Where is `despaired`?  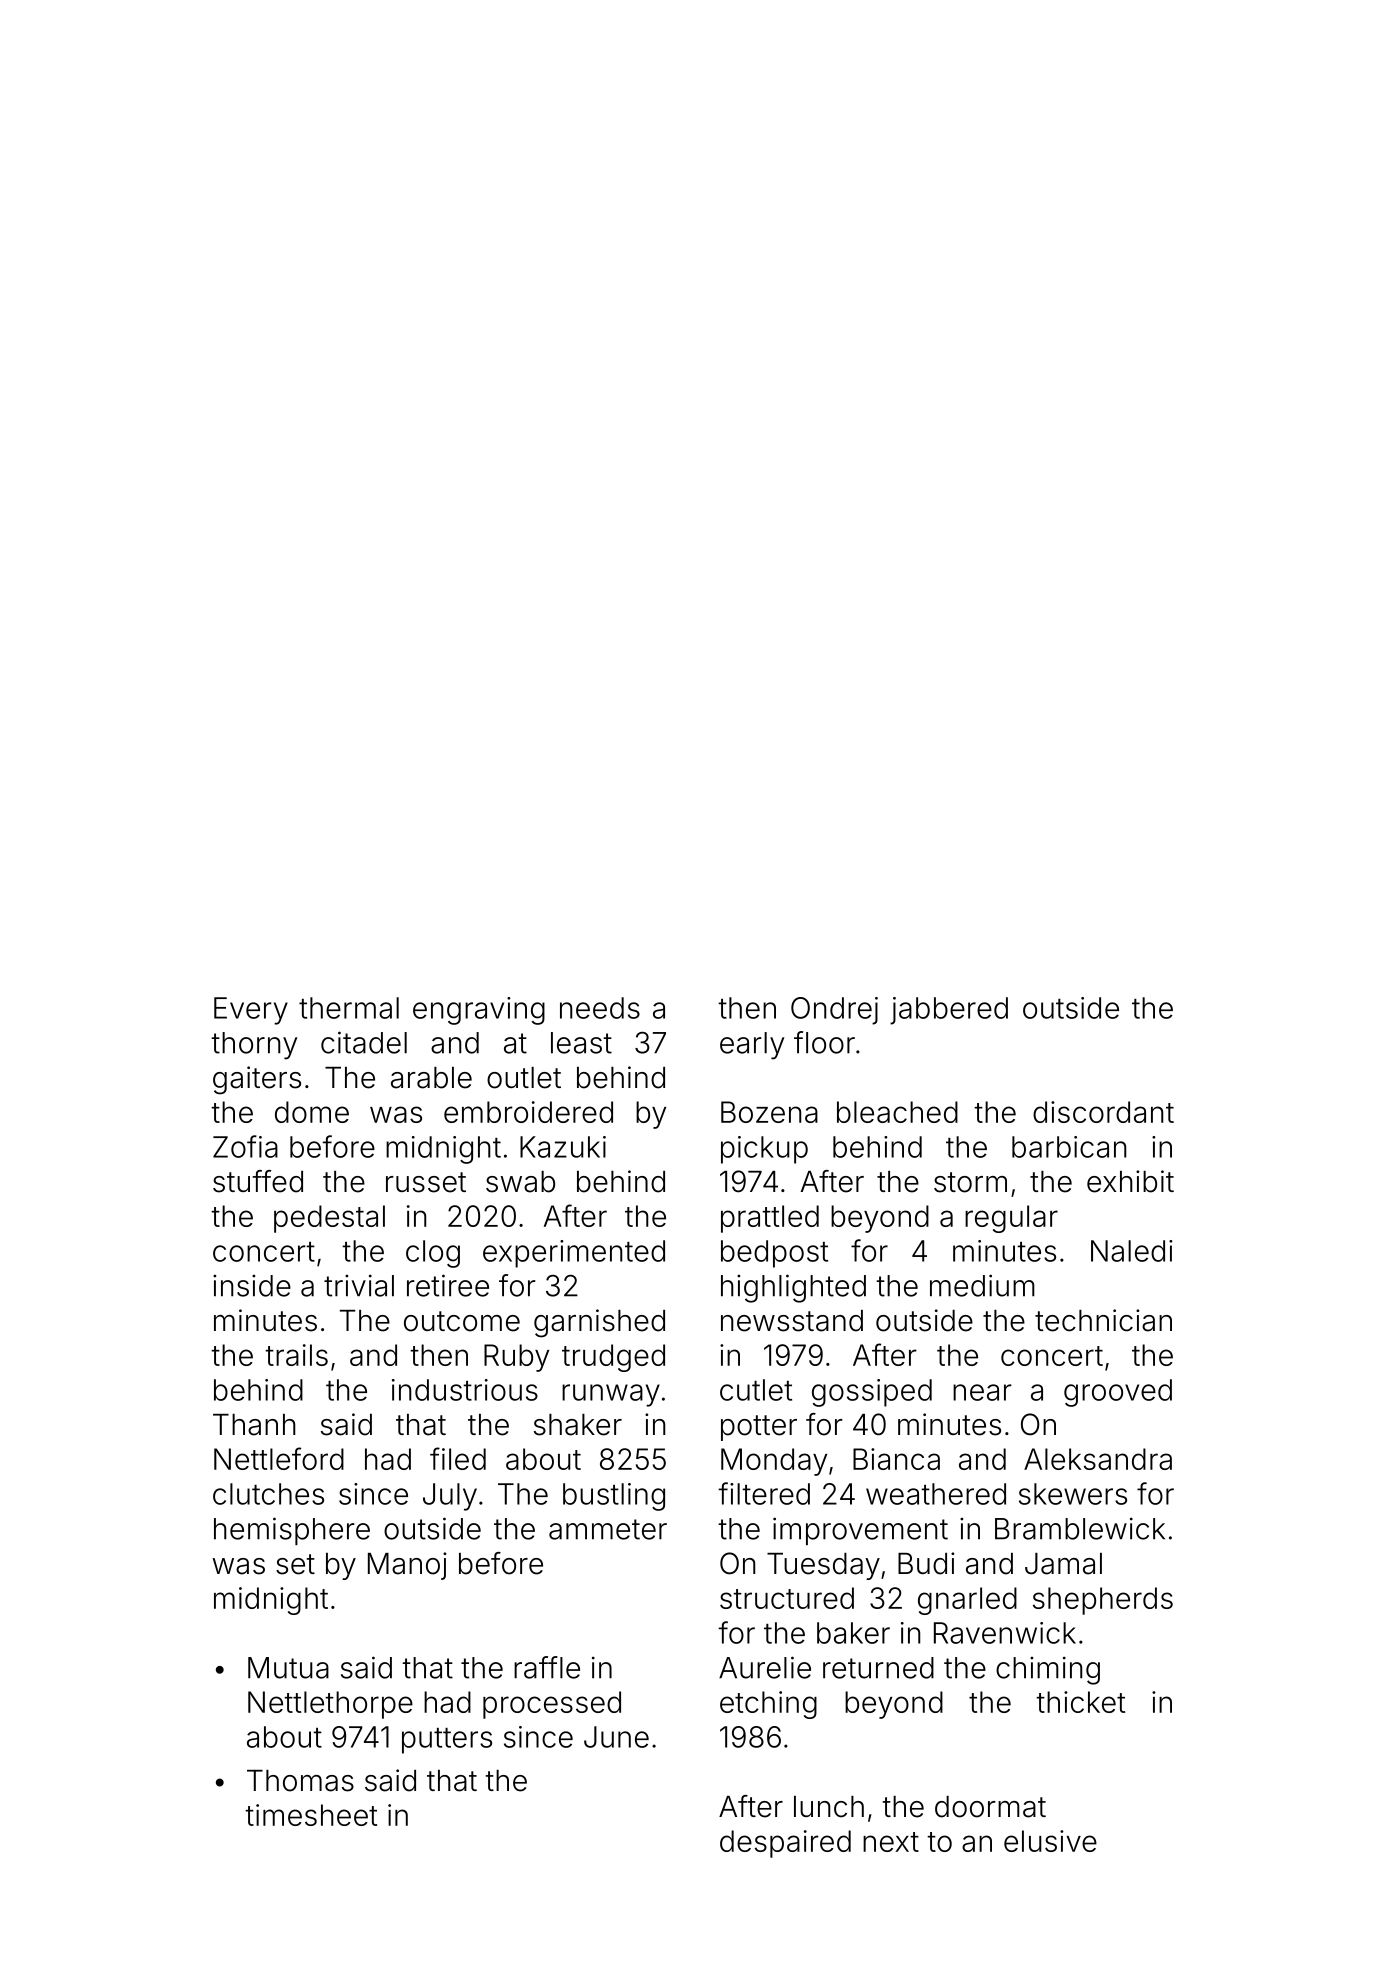 despaired is located at coordinates (785, 1844).
